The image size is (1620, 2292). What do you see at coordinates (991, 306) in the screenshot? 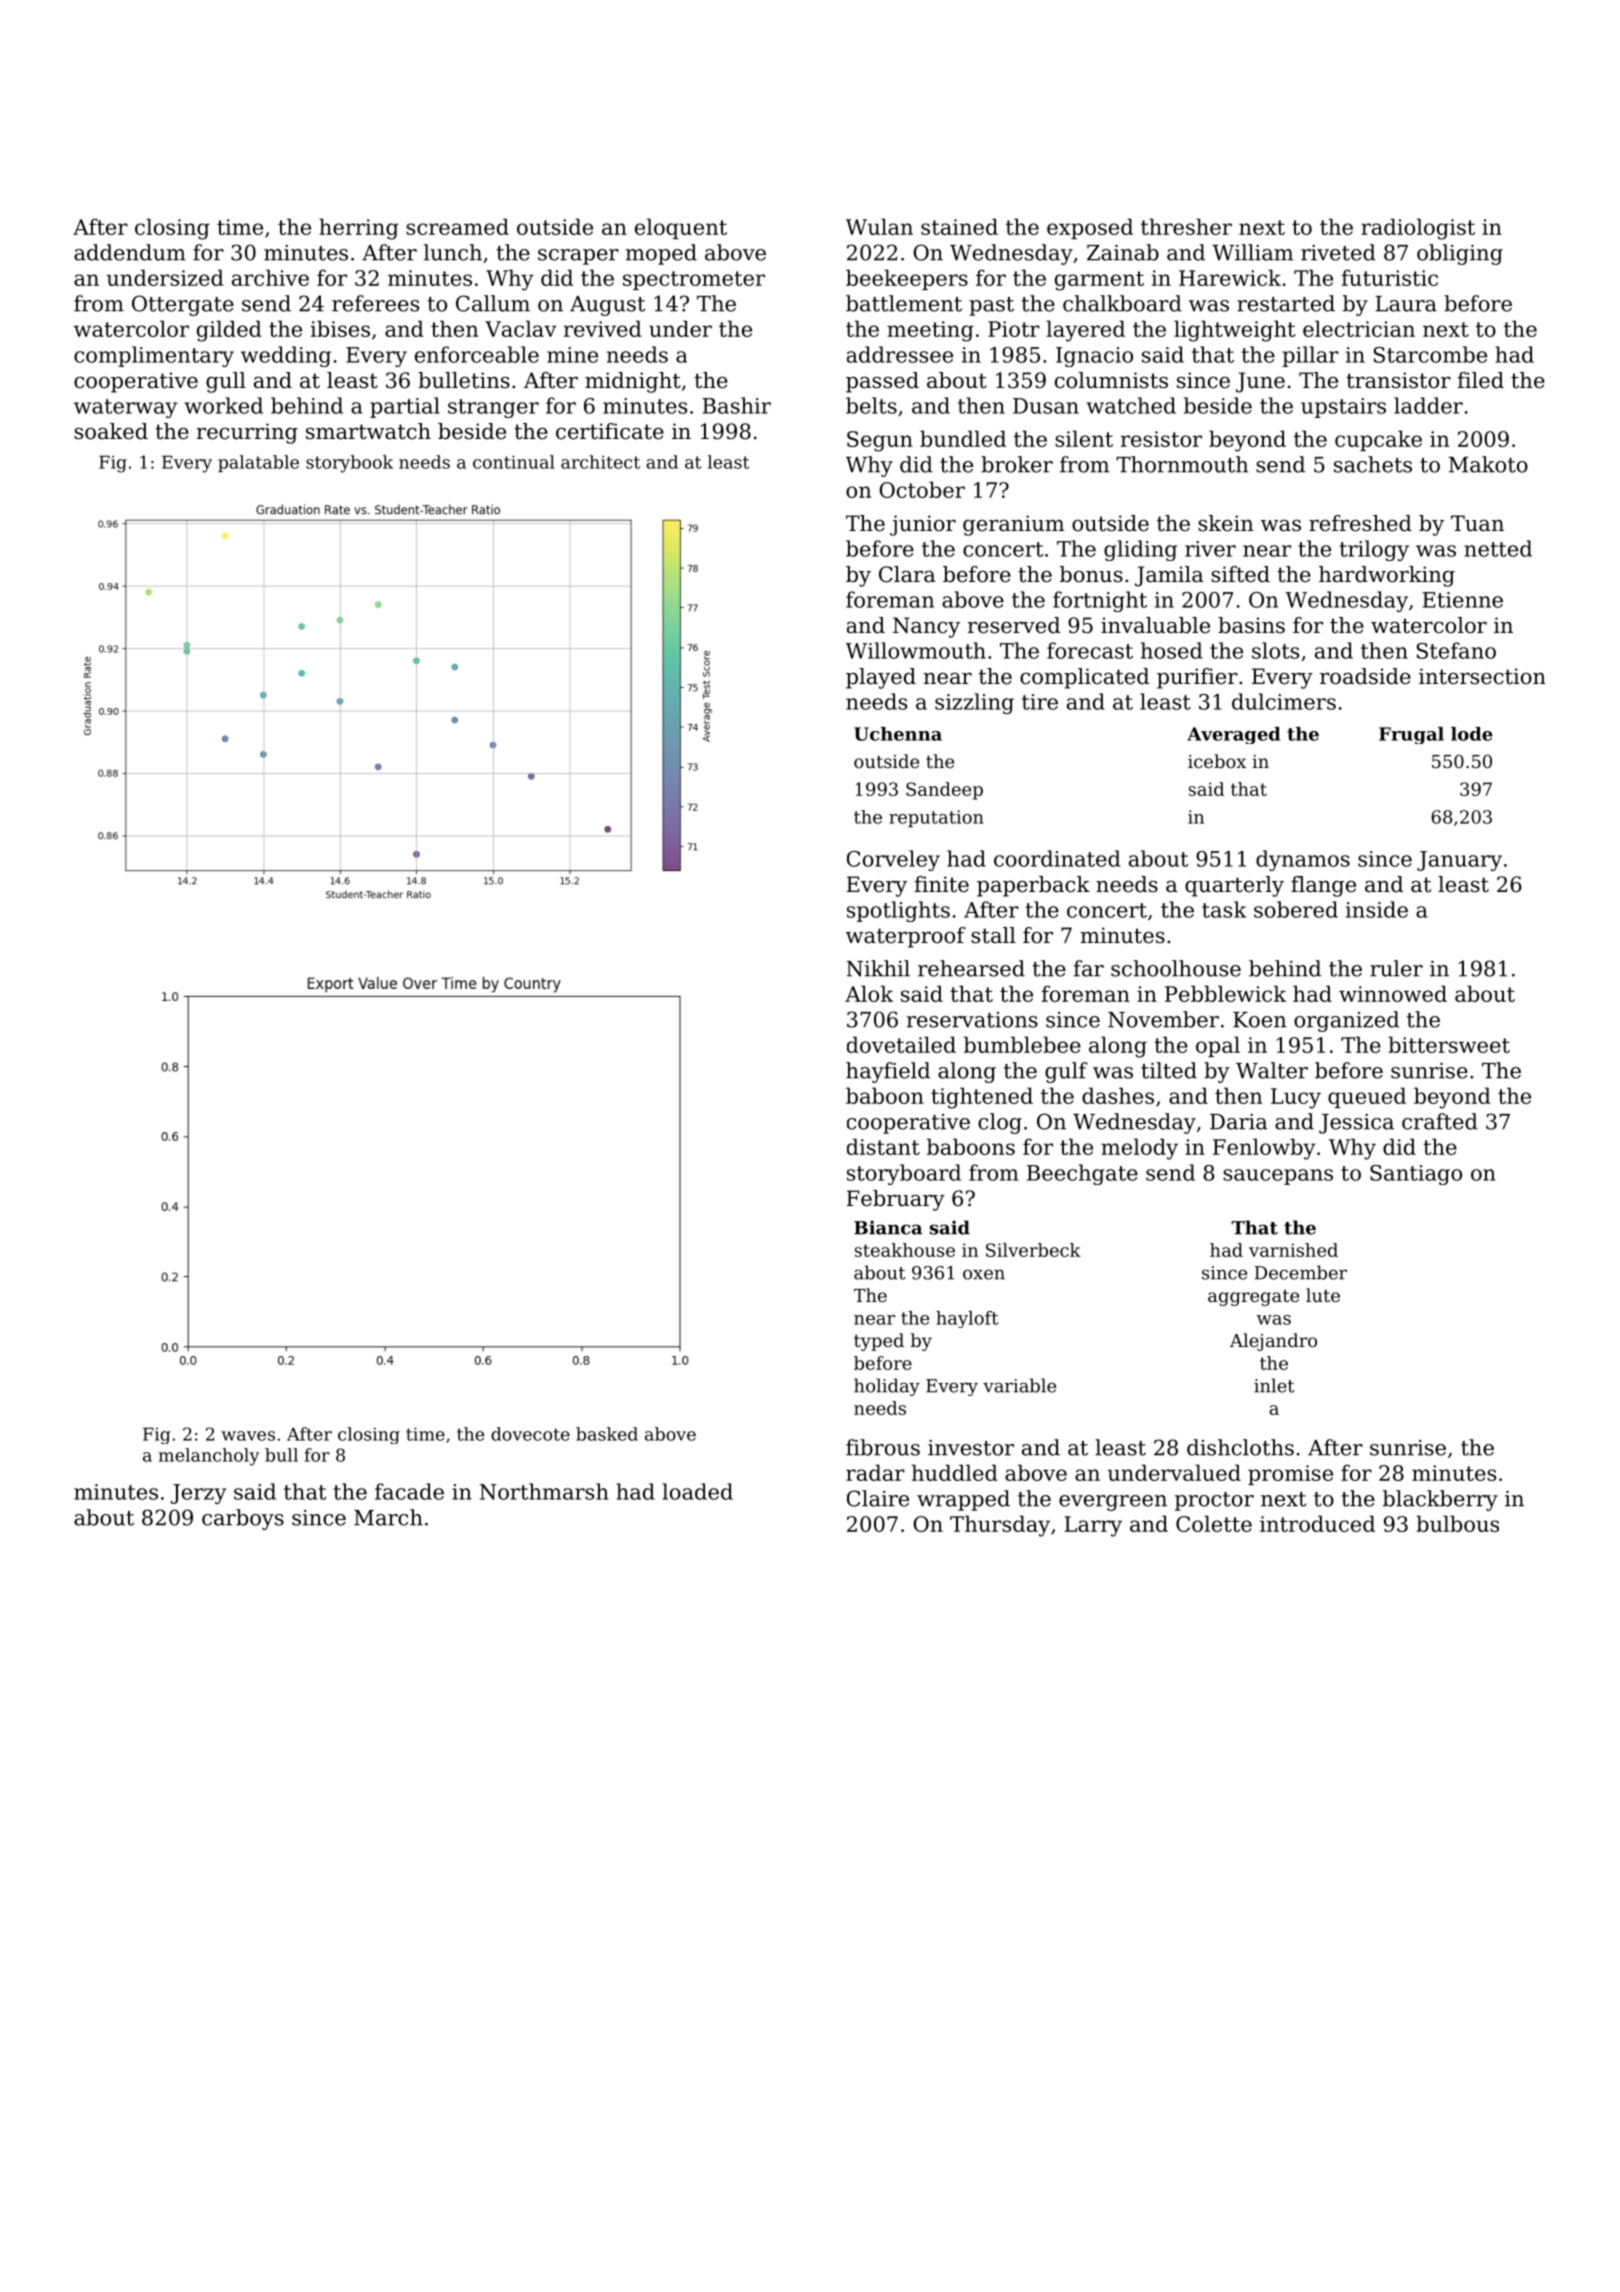
I see `past` at bounding box center [991, 306].
